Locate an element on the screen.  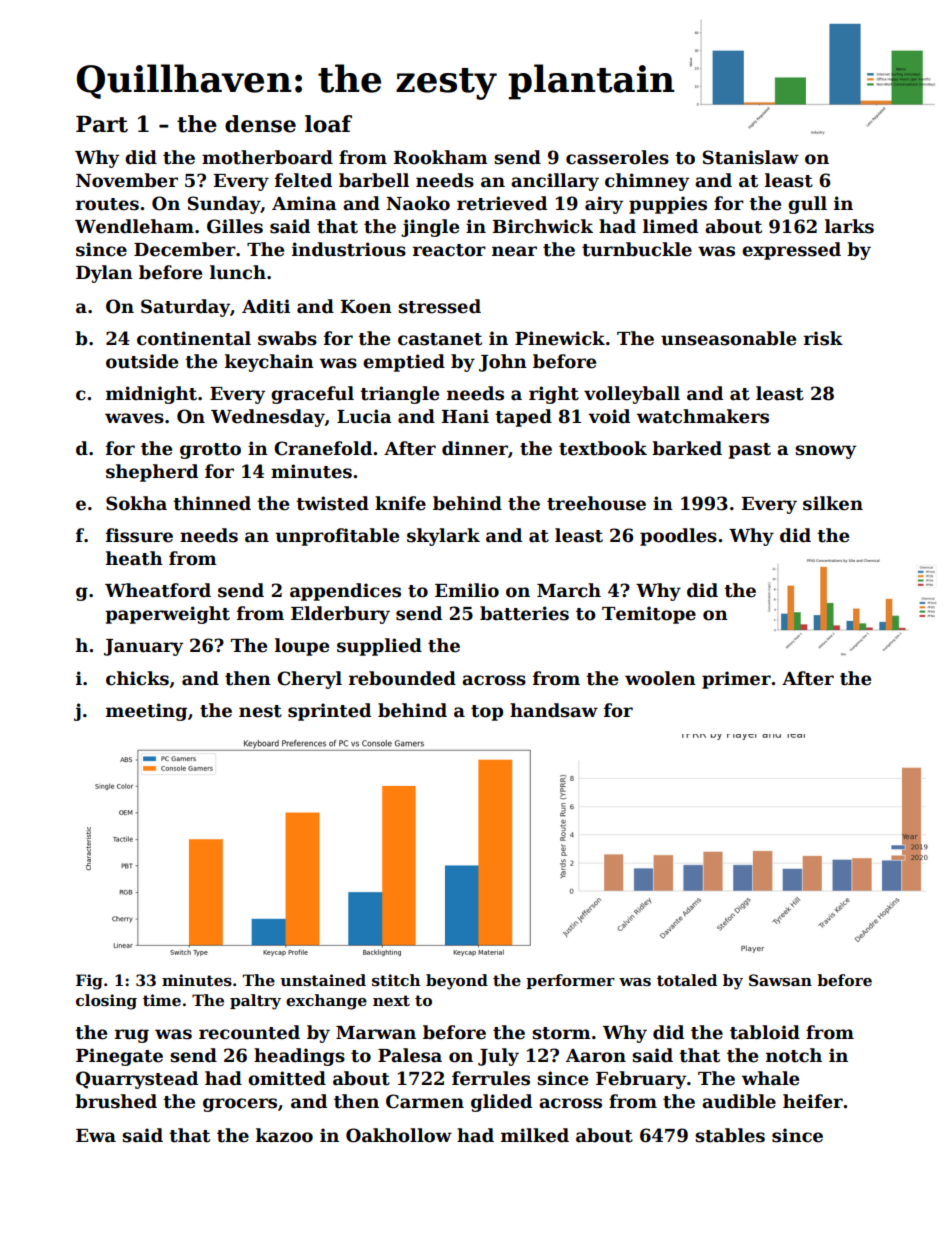
closing is located at coordinates (106, 1002).
